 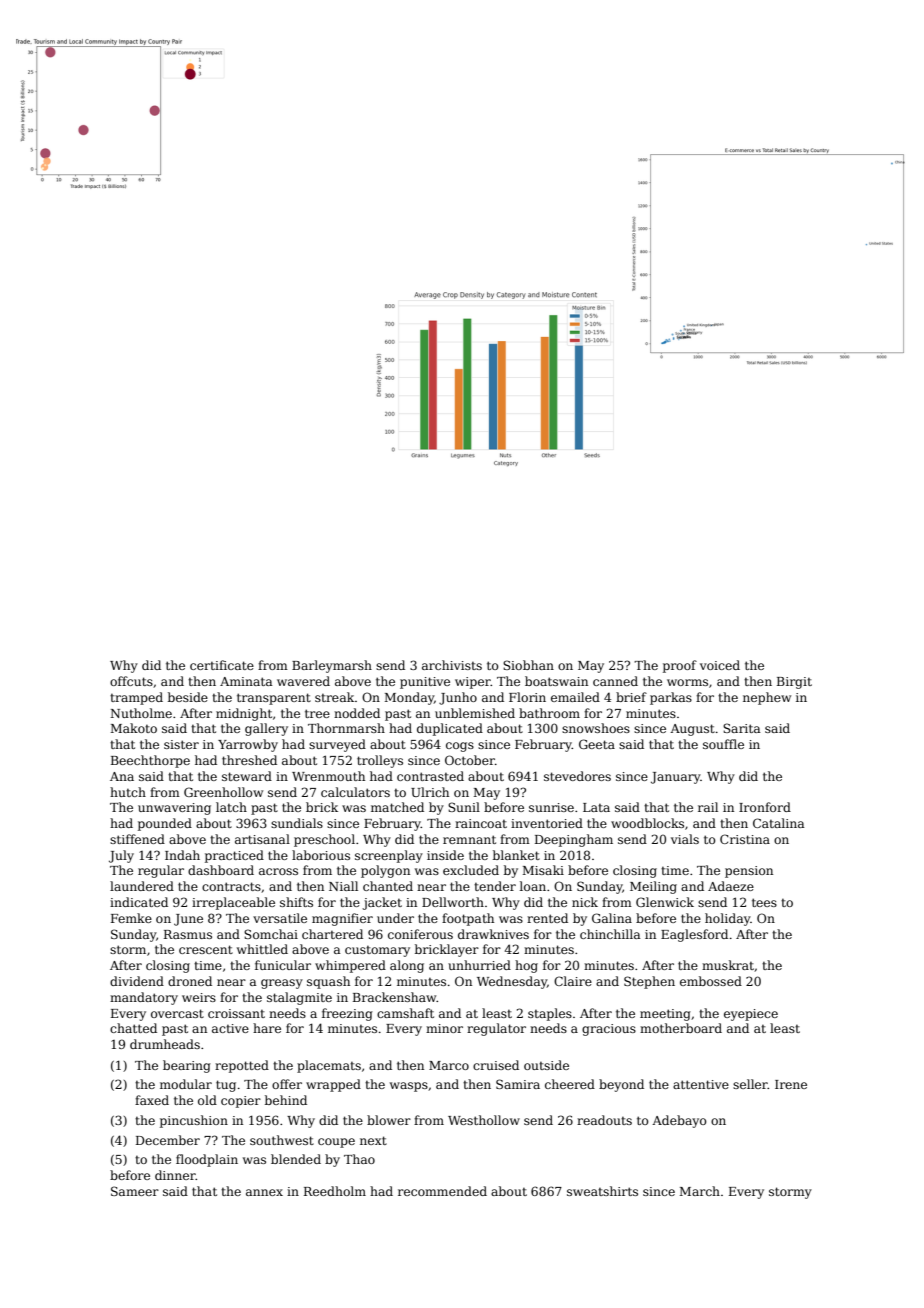 What do you see at coordinates (377, 951) in the screenshot?
I see `customary` at bounding box center [377, 951].
